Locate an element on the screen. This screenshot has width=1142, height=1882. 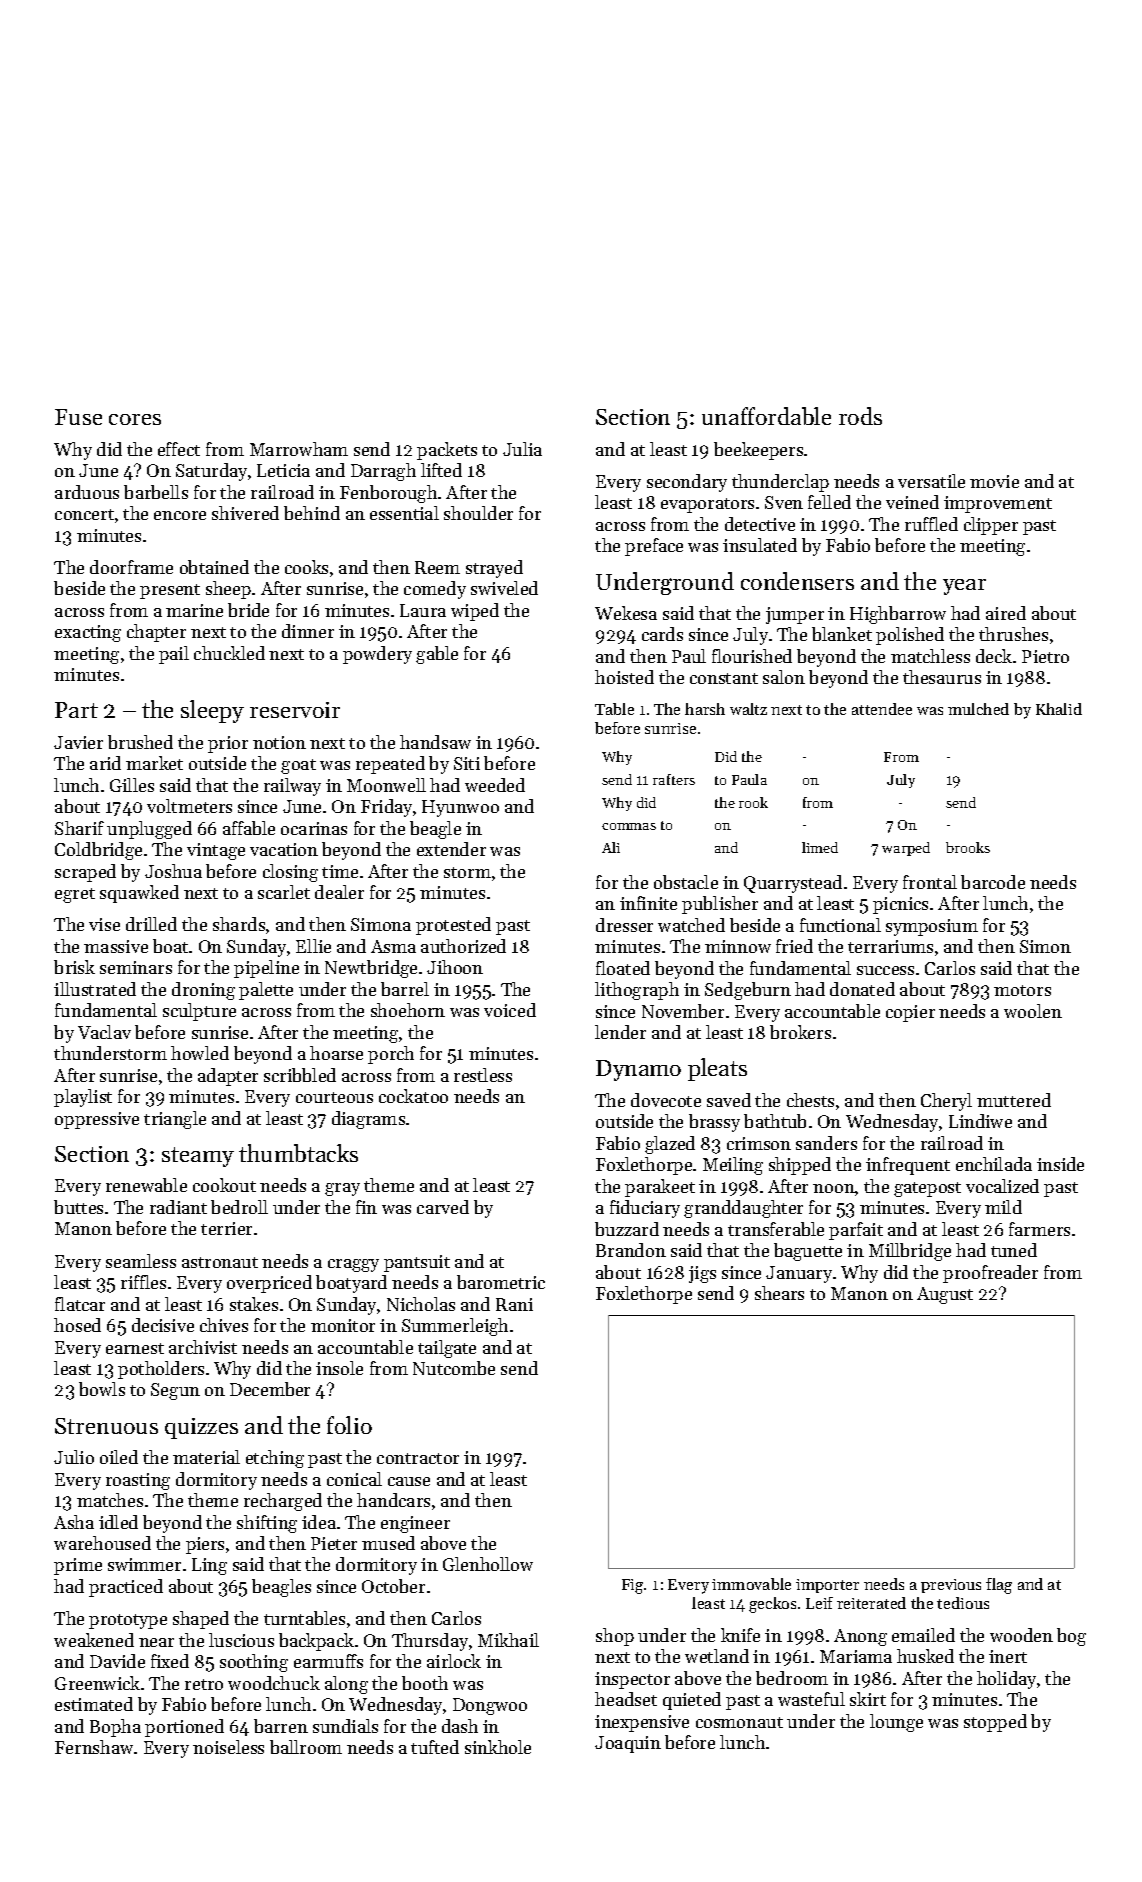
unaffordable is located at coordinates (766, 416).
